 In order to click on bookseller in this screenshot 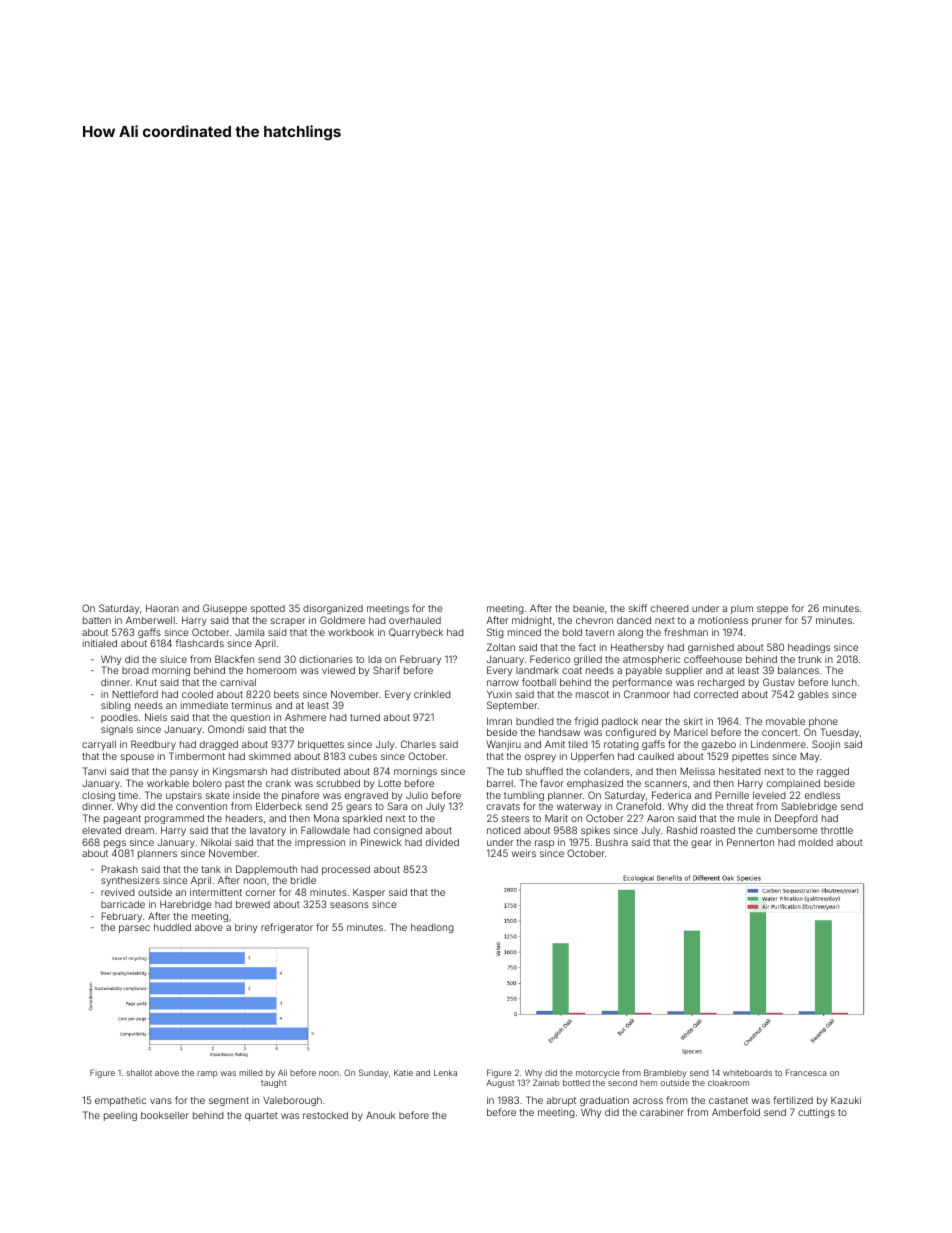, I will do `click(165, 1115)`.
